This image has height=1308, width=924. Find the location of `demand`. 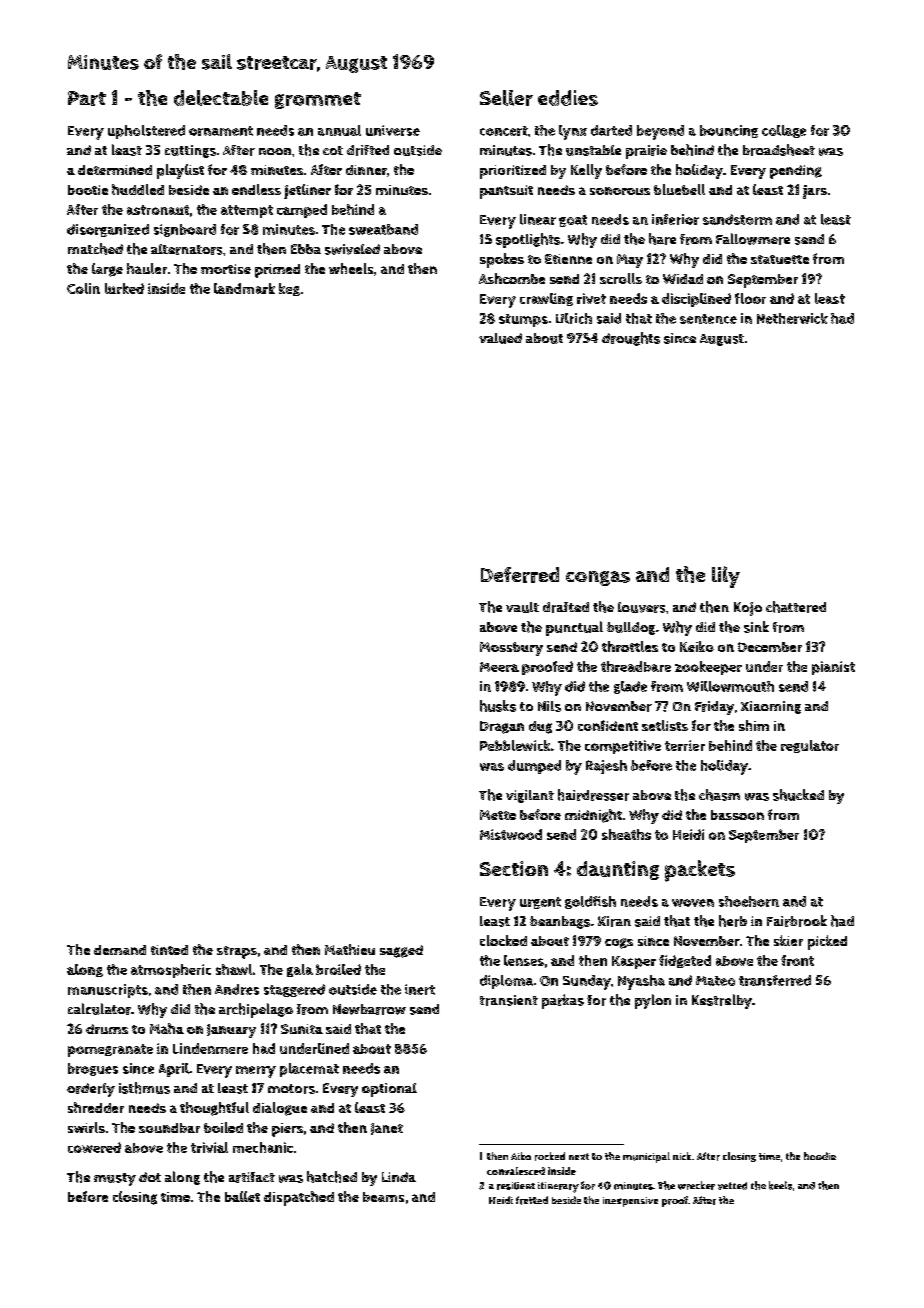

demand is located at coordinates (120, 950).
